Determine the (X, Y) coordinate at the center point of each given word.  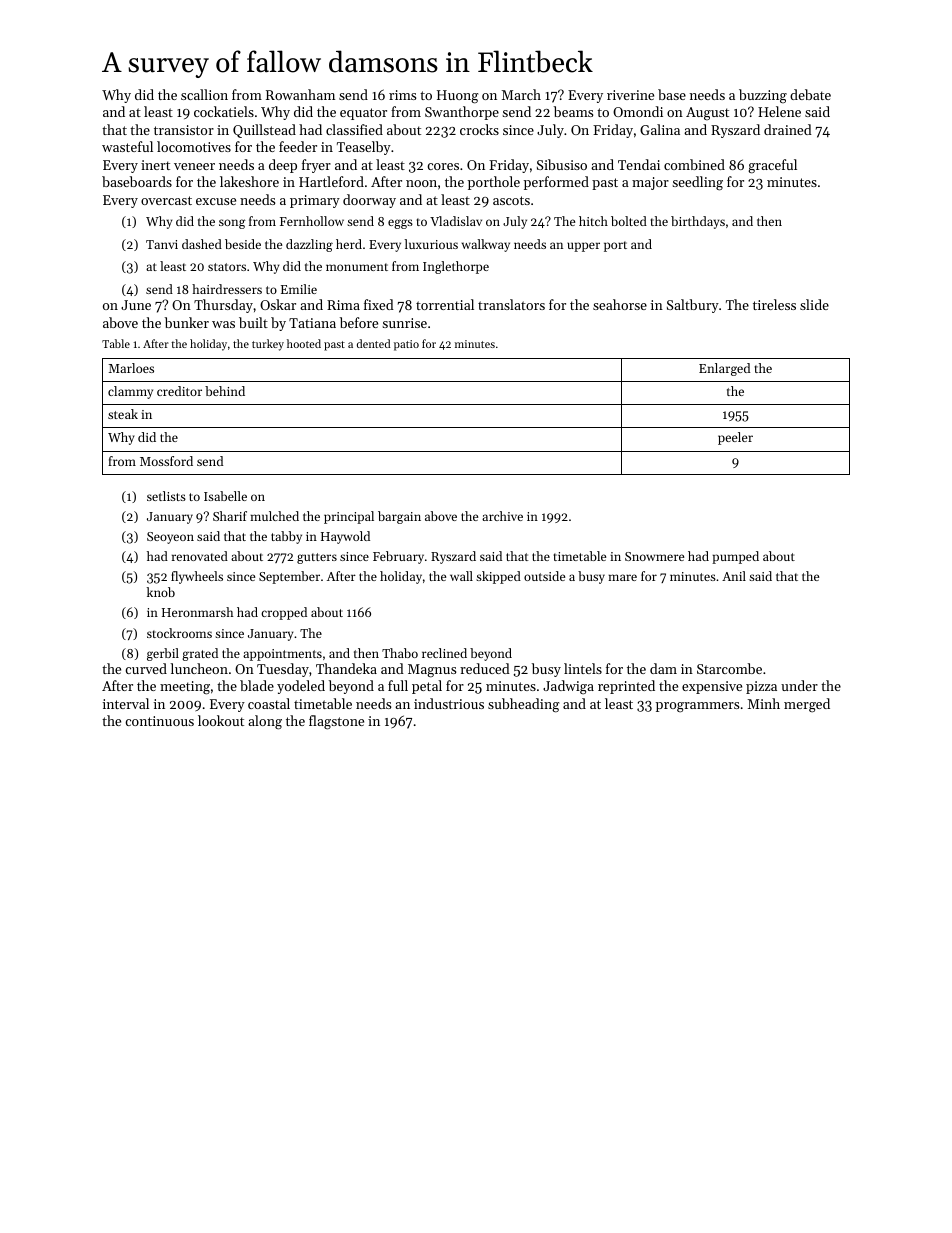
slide (814, 304)
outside (544, 576)
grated (200, 654)
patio (406, 345)
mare (622, 577)
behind (225, 391)
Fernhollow (312, 221)
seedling (697, 183)
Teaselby (364, 148)
